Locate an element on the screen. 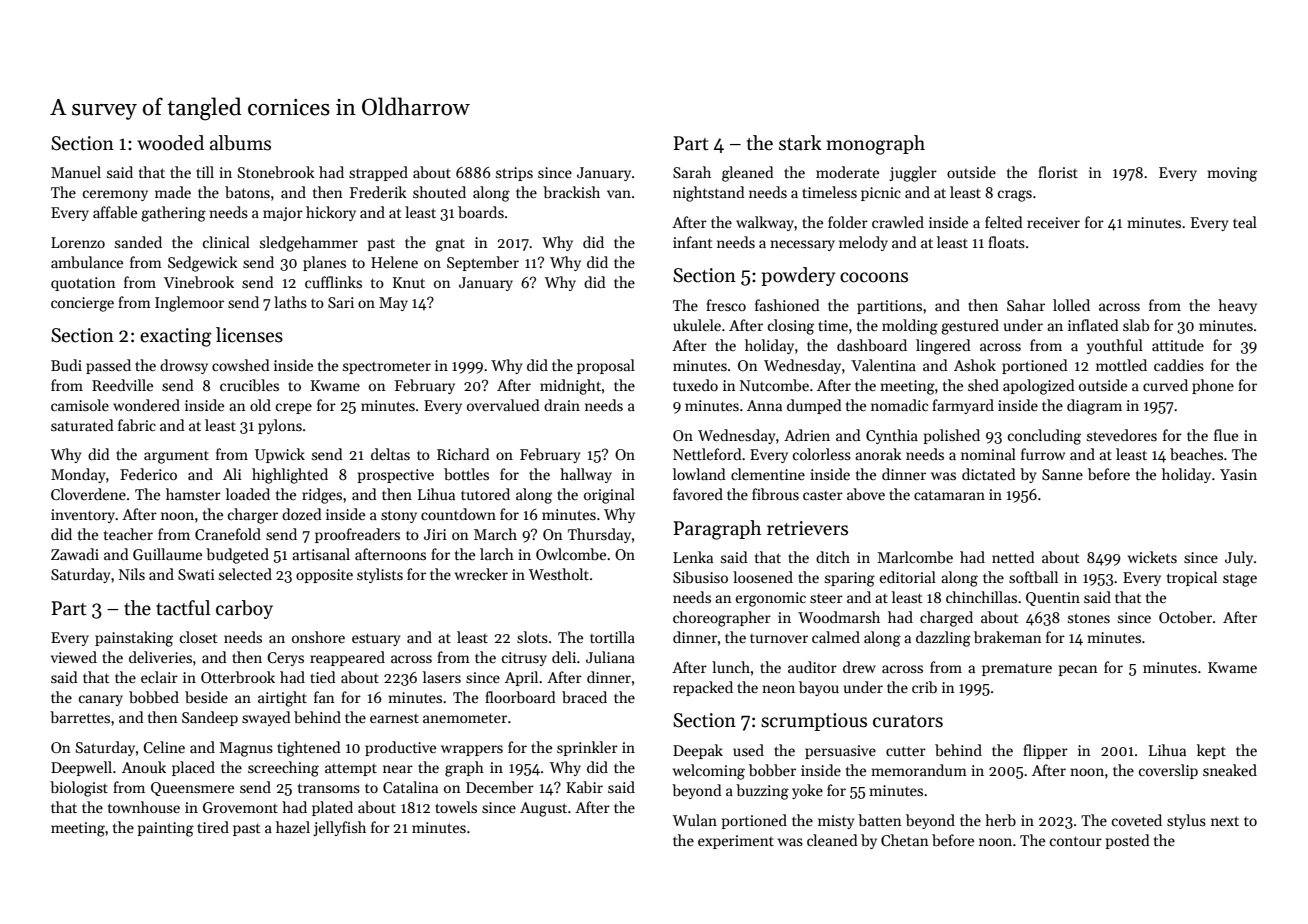 This screenshot has height=924, width=1308. painting is located at coordinates (165, 829).
